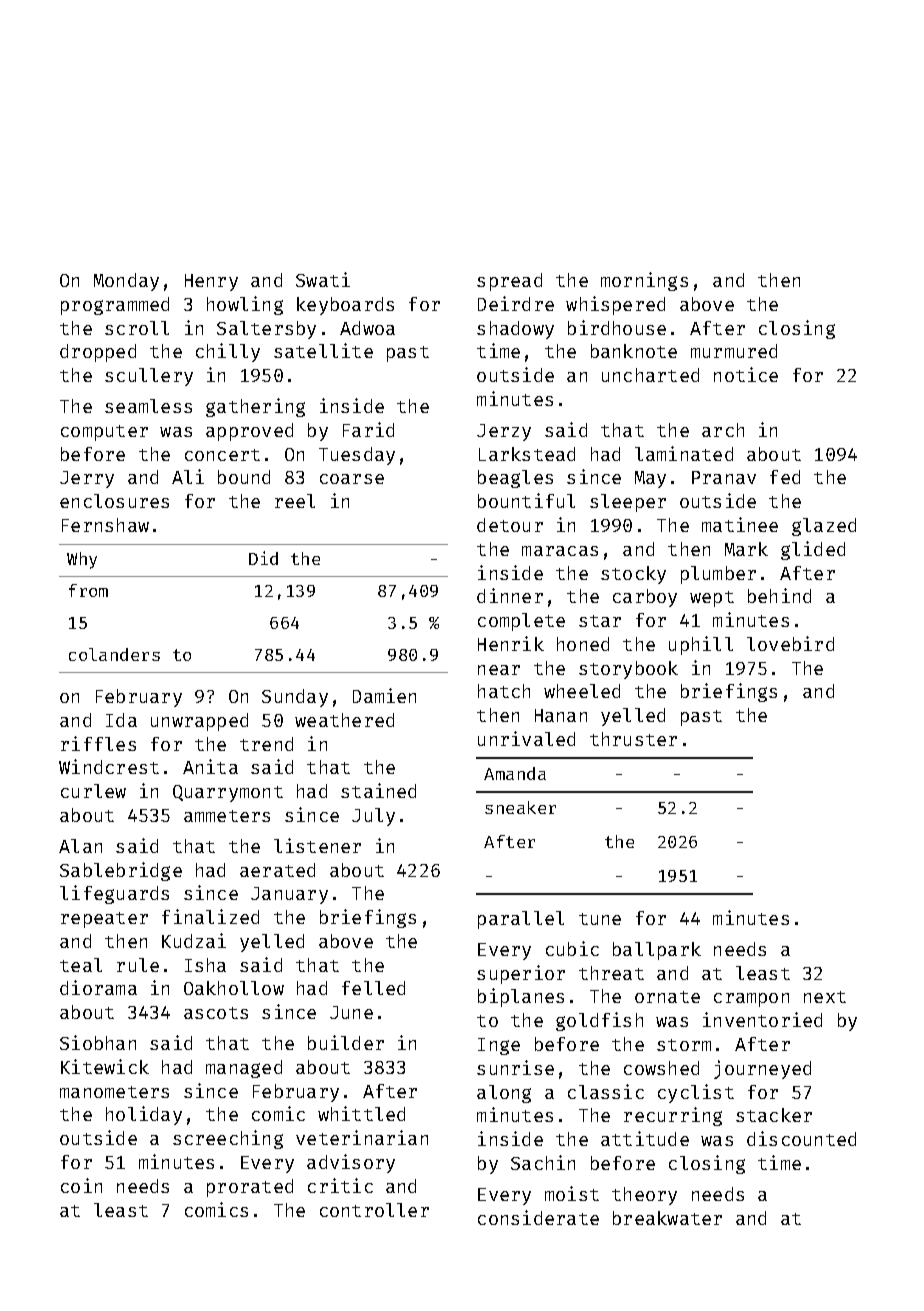 This screenshot has height=1311, width=924. I want to click on dinner, so click(510, 595).
